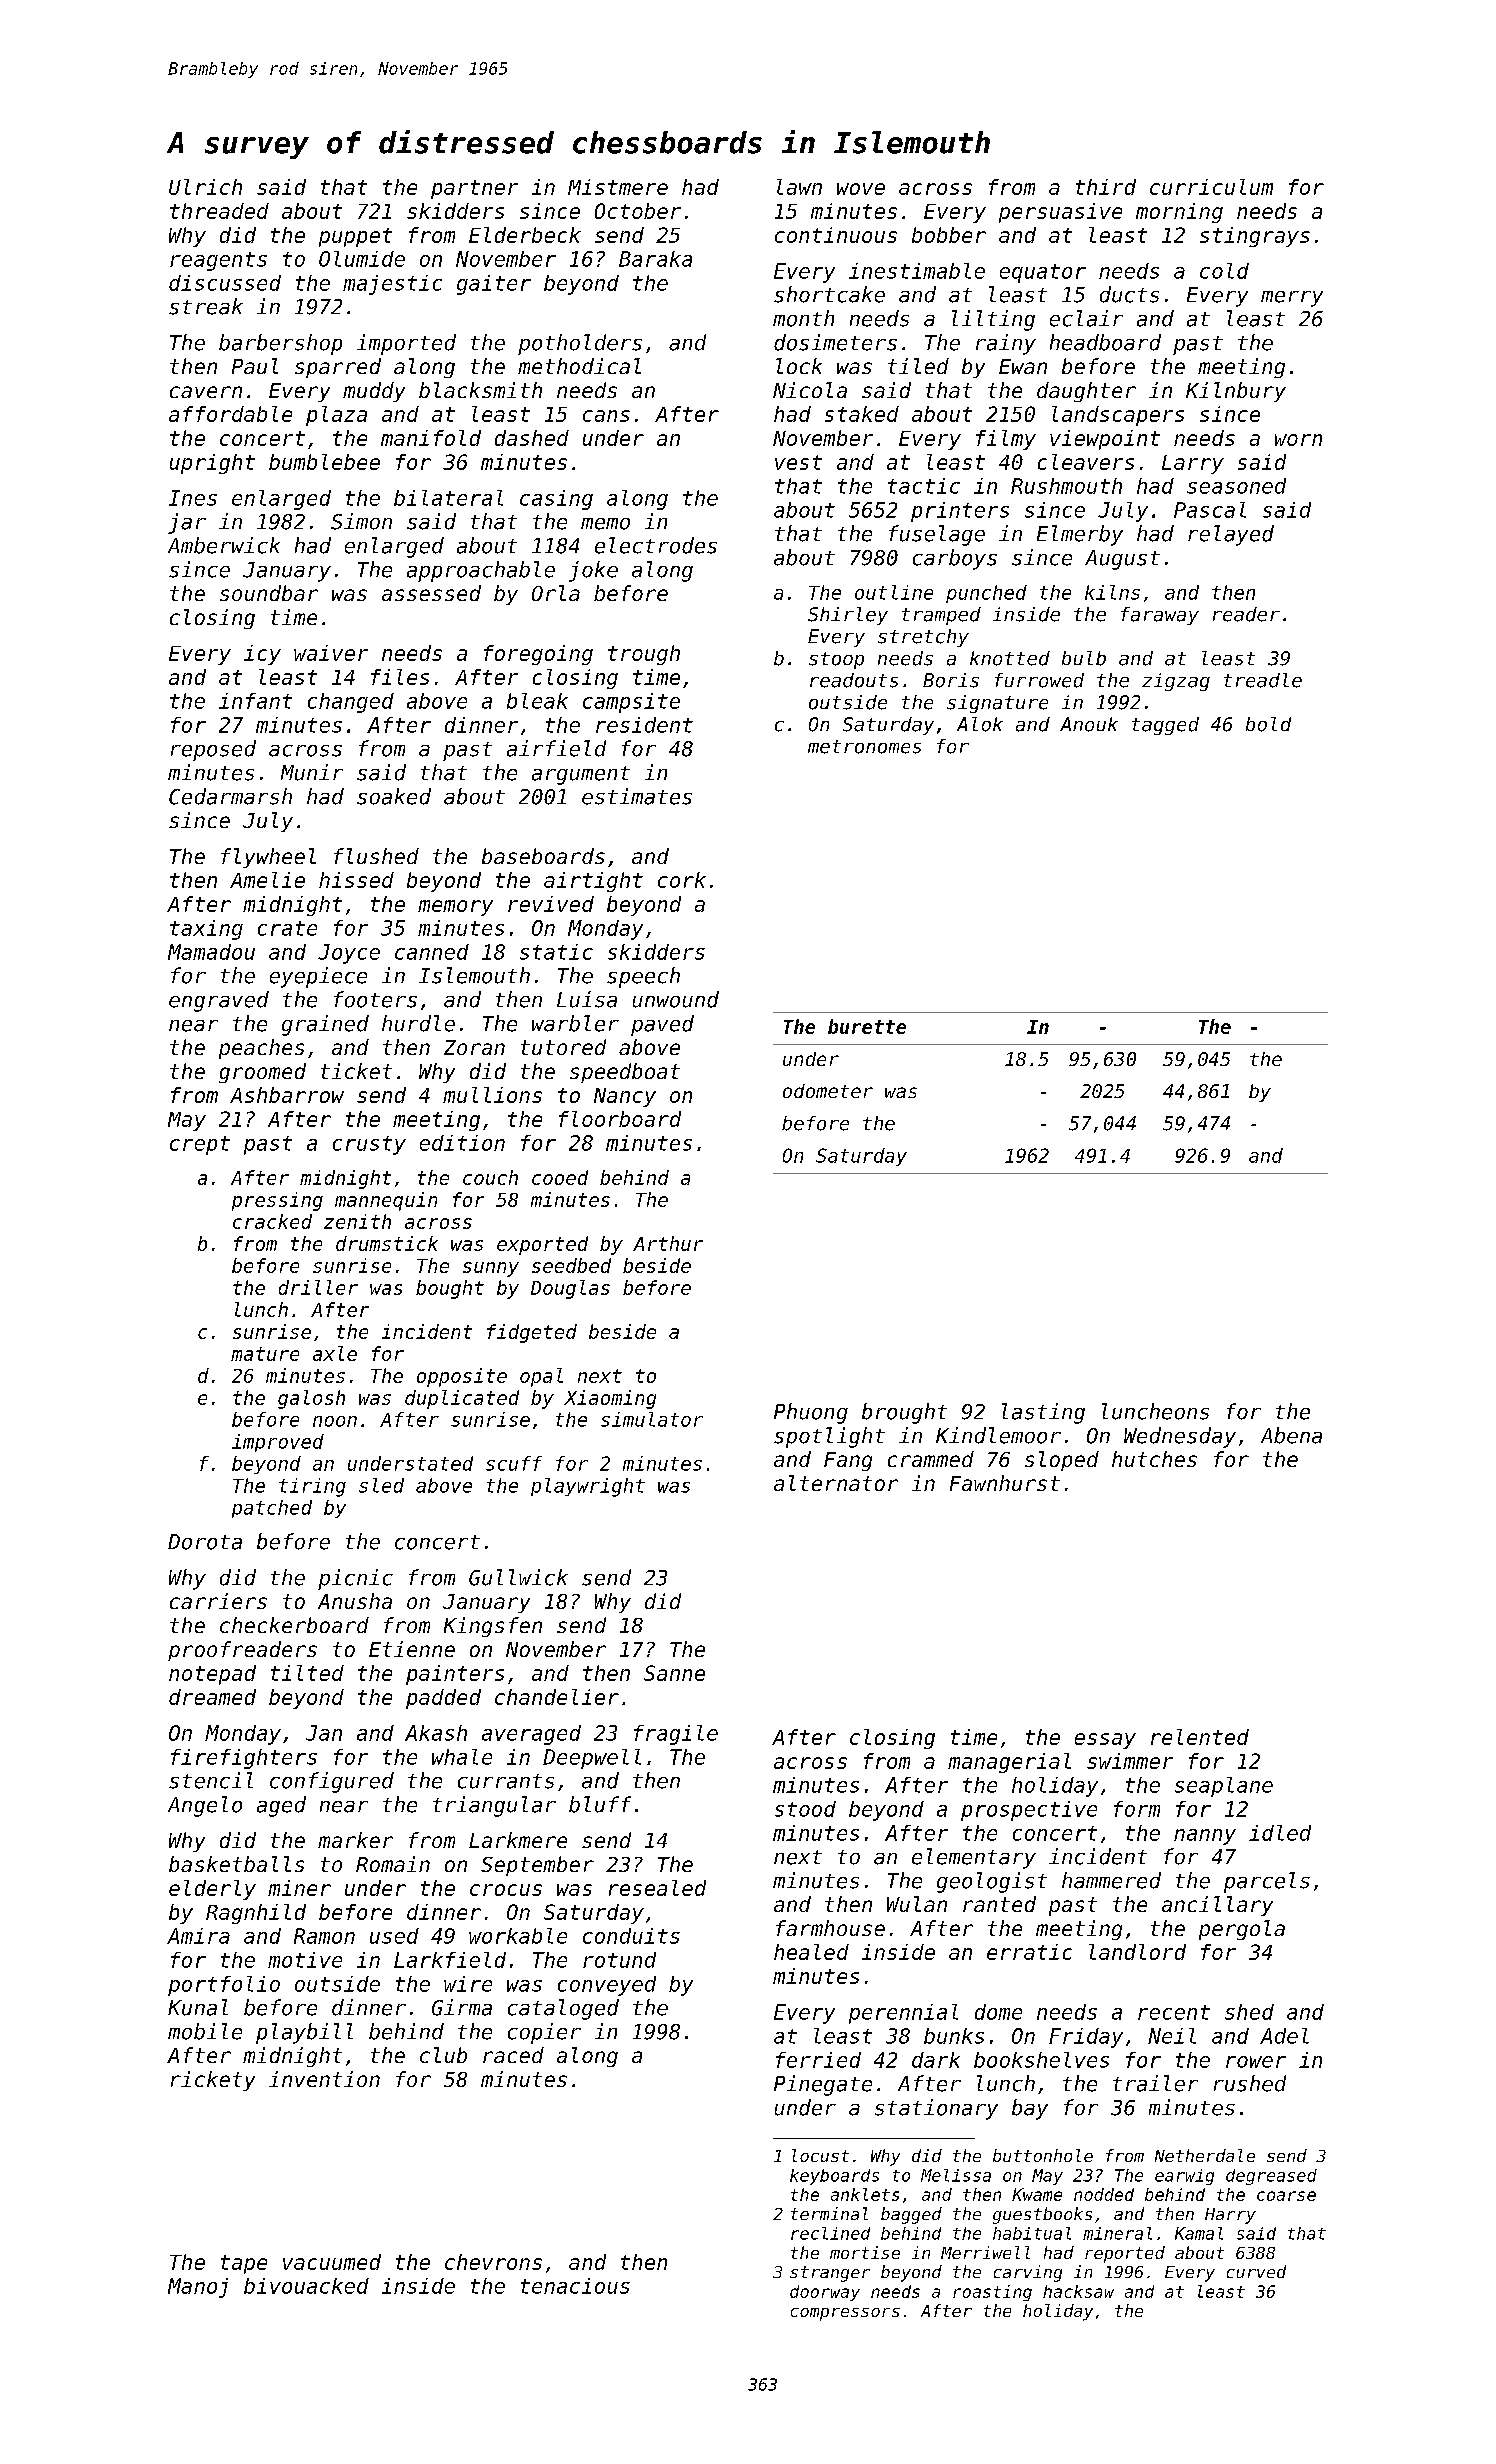 The width and height of the image is (1496, 2464). What do you see at coordinates (198, 2288) in the image?
I see `Manoj` at bounding box center [198, 2288].
